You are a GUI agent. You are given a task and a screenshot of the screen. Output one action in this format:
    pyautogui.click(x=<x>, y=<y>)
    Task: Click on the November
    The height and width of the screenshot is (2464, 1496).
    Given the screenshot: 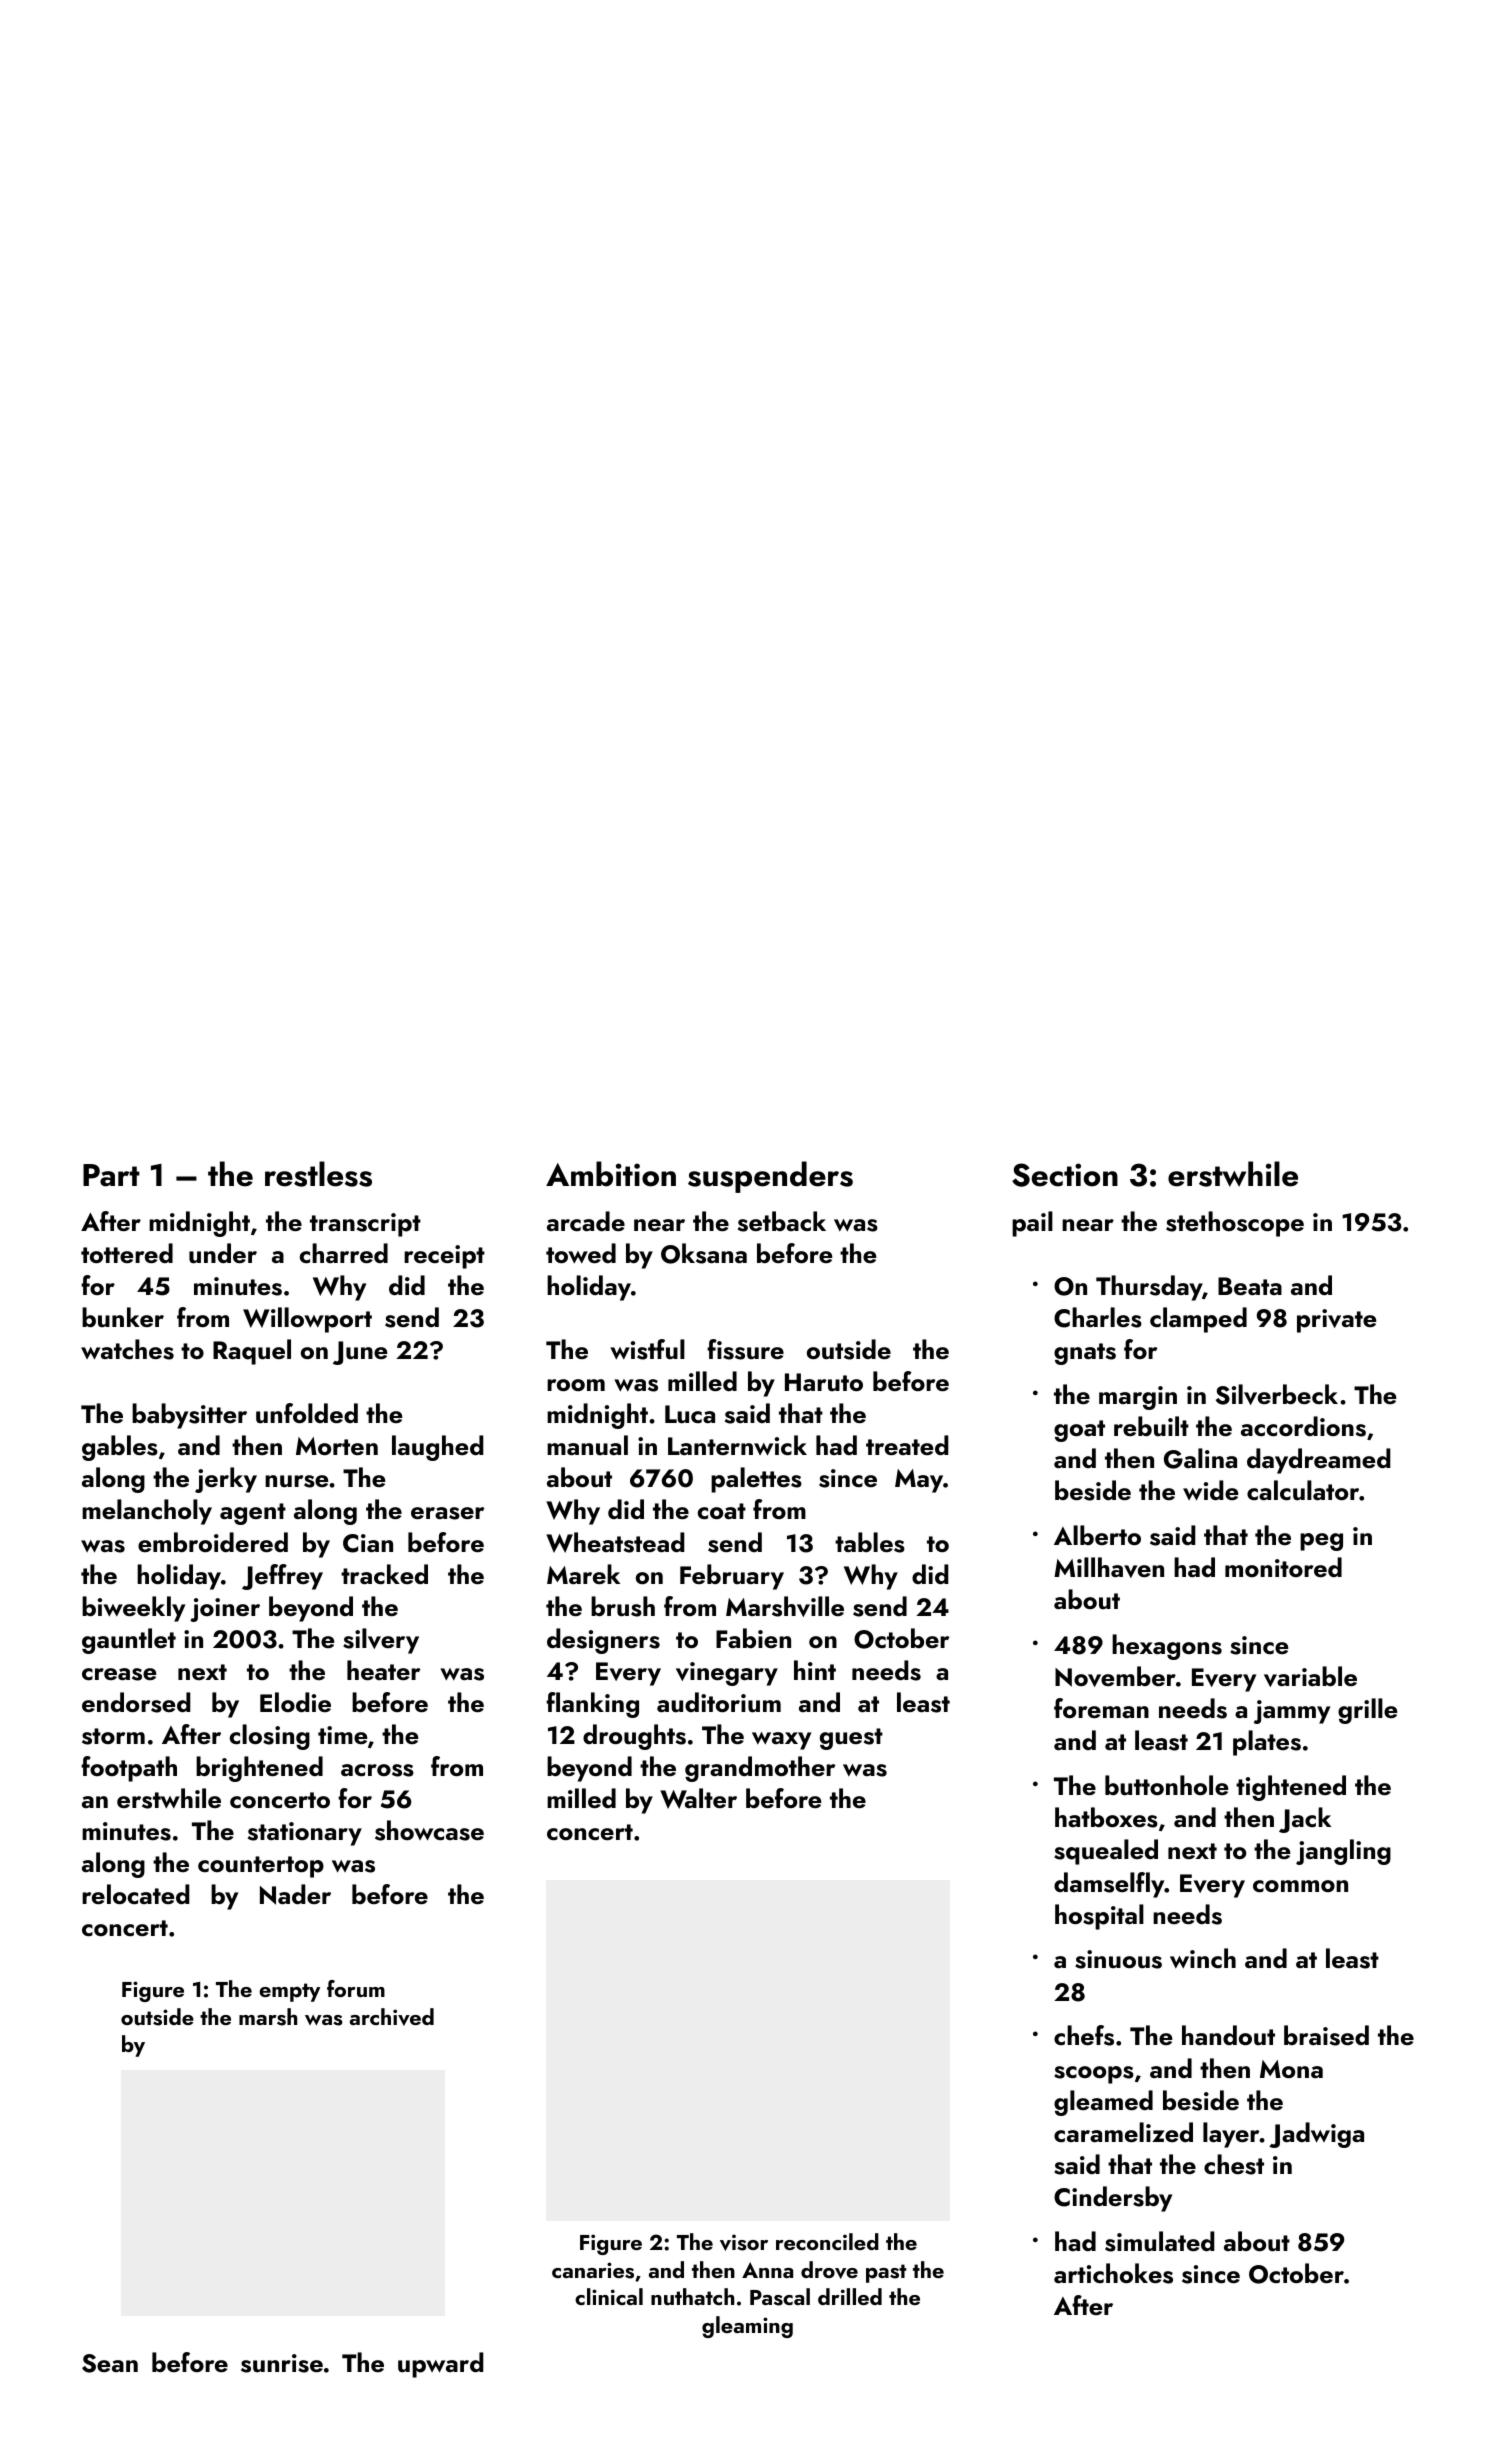 What is the action you would take?
    pyautogui.click(x=1115, y=1676)
